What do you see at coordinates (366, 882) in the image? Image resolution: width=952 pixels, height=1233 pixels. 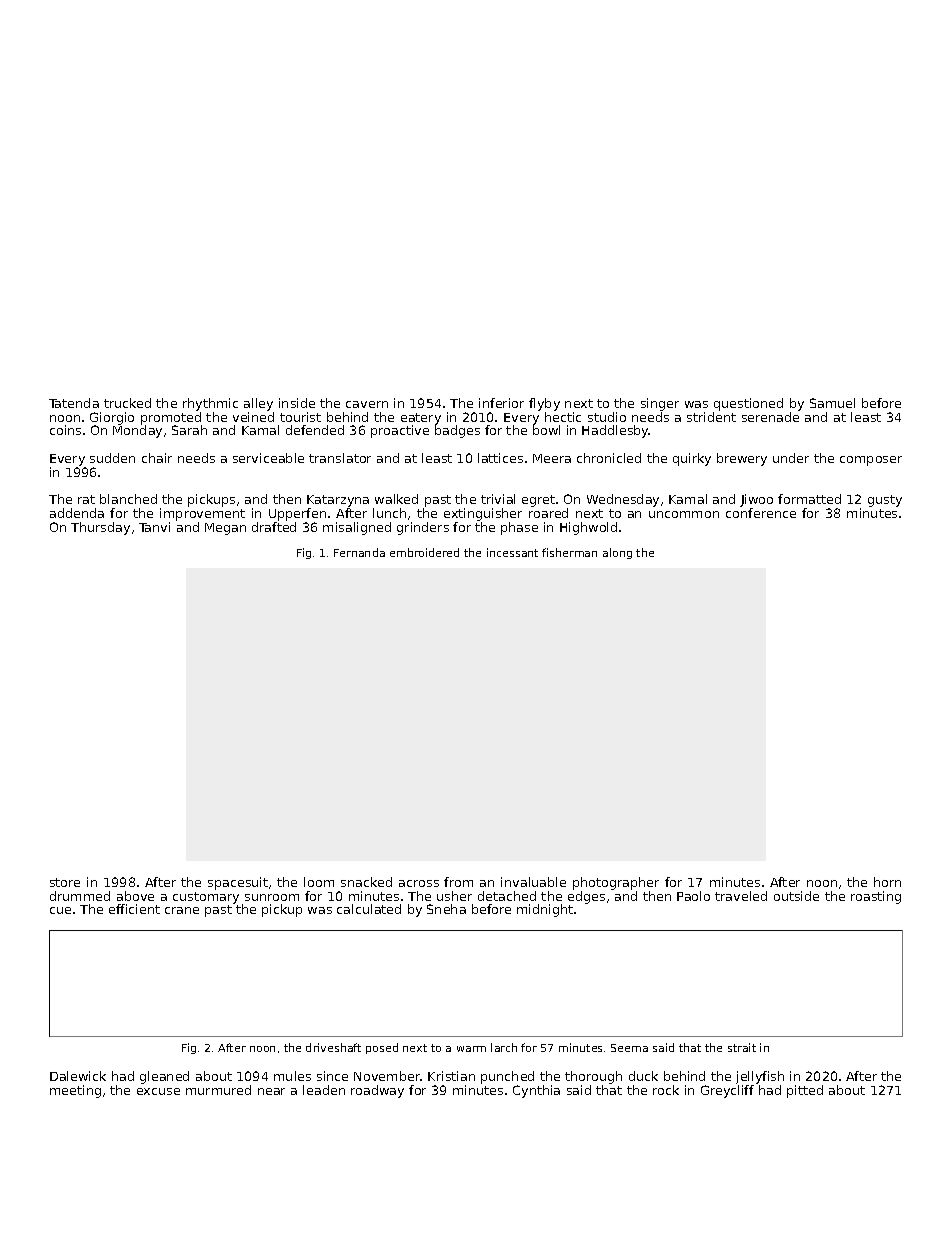 I see `snacked` at bounding box center [366, 882].
